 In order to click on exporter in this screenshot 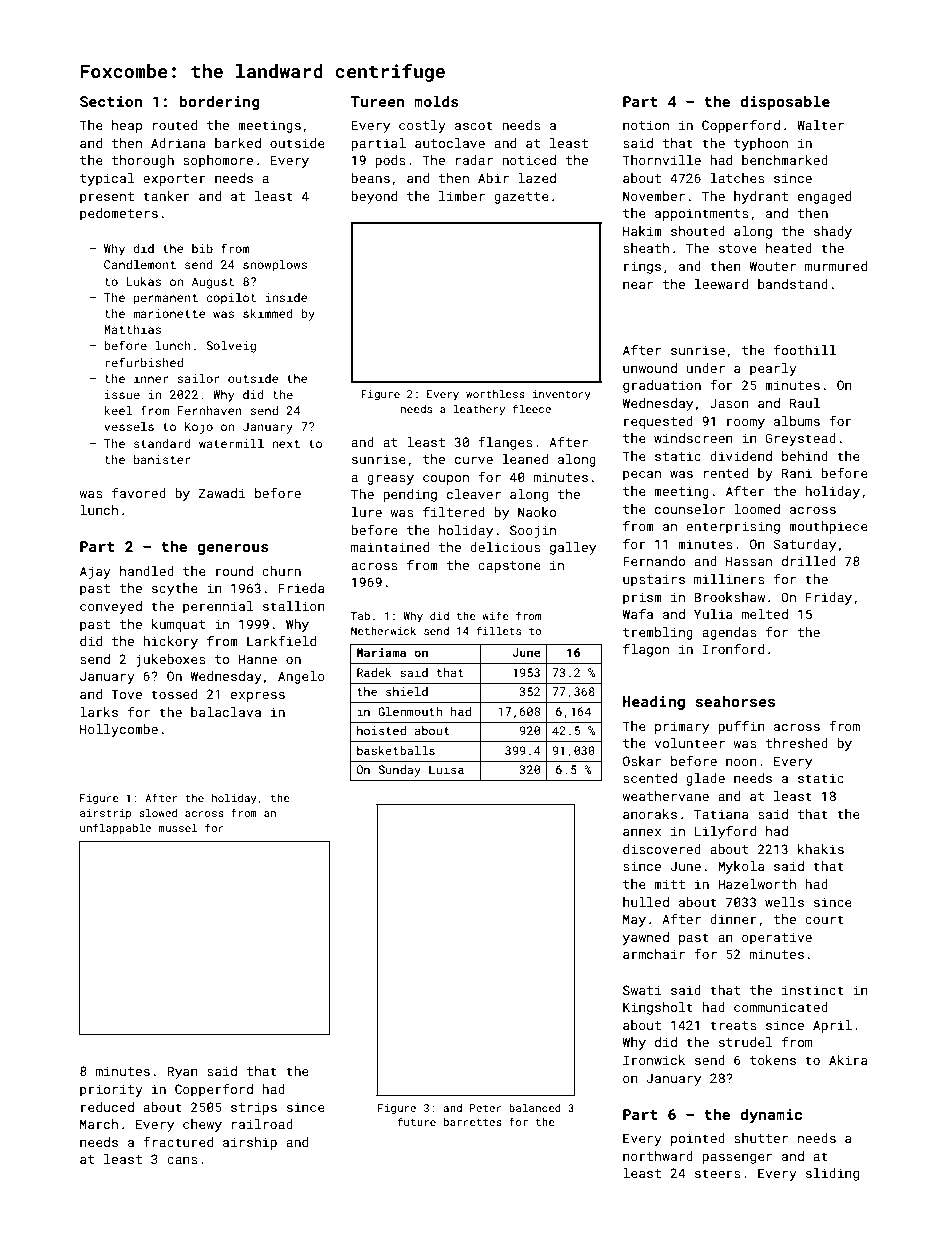, I will do `click(174, 180)`.
